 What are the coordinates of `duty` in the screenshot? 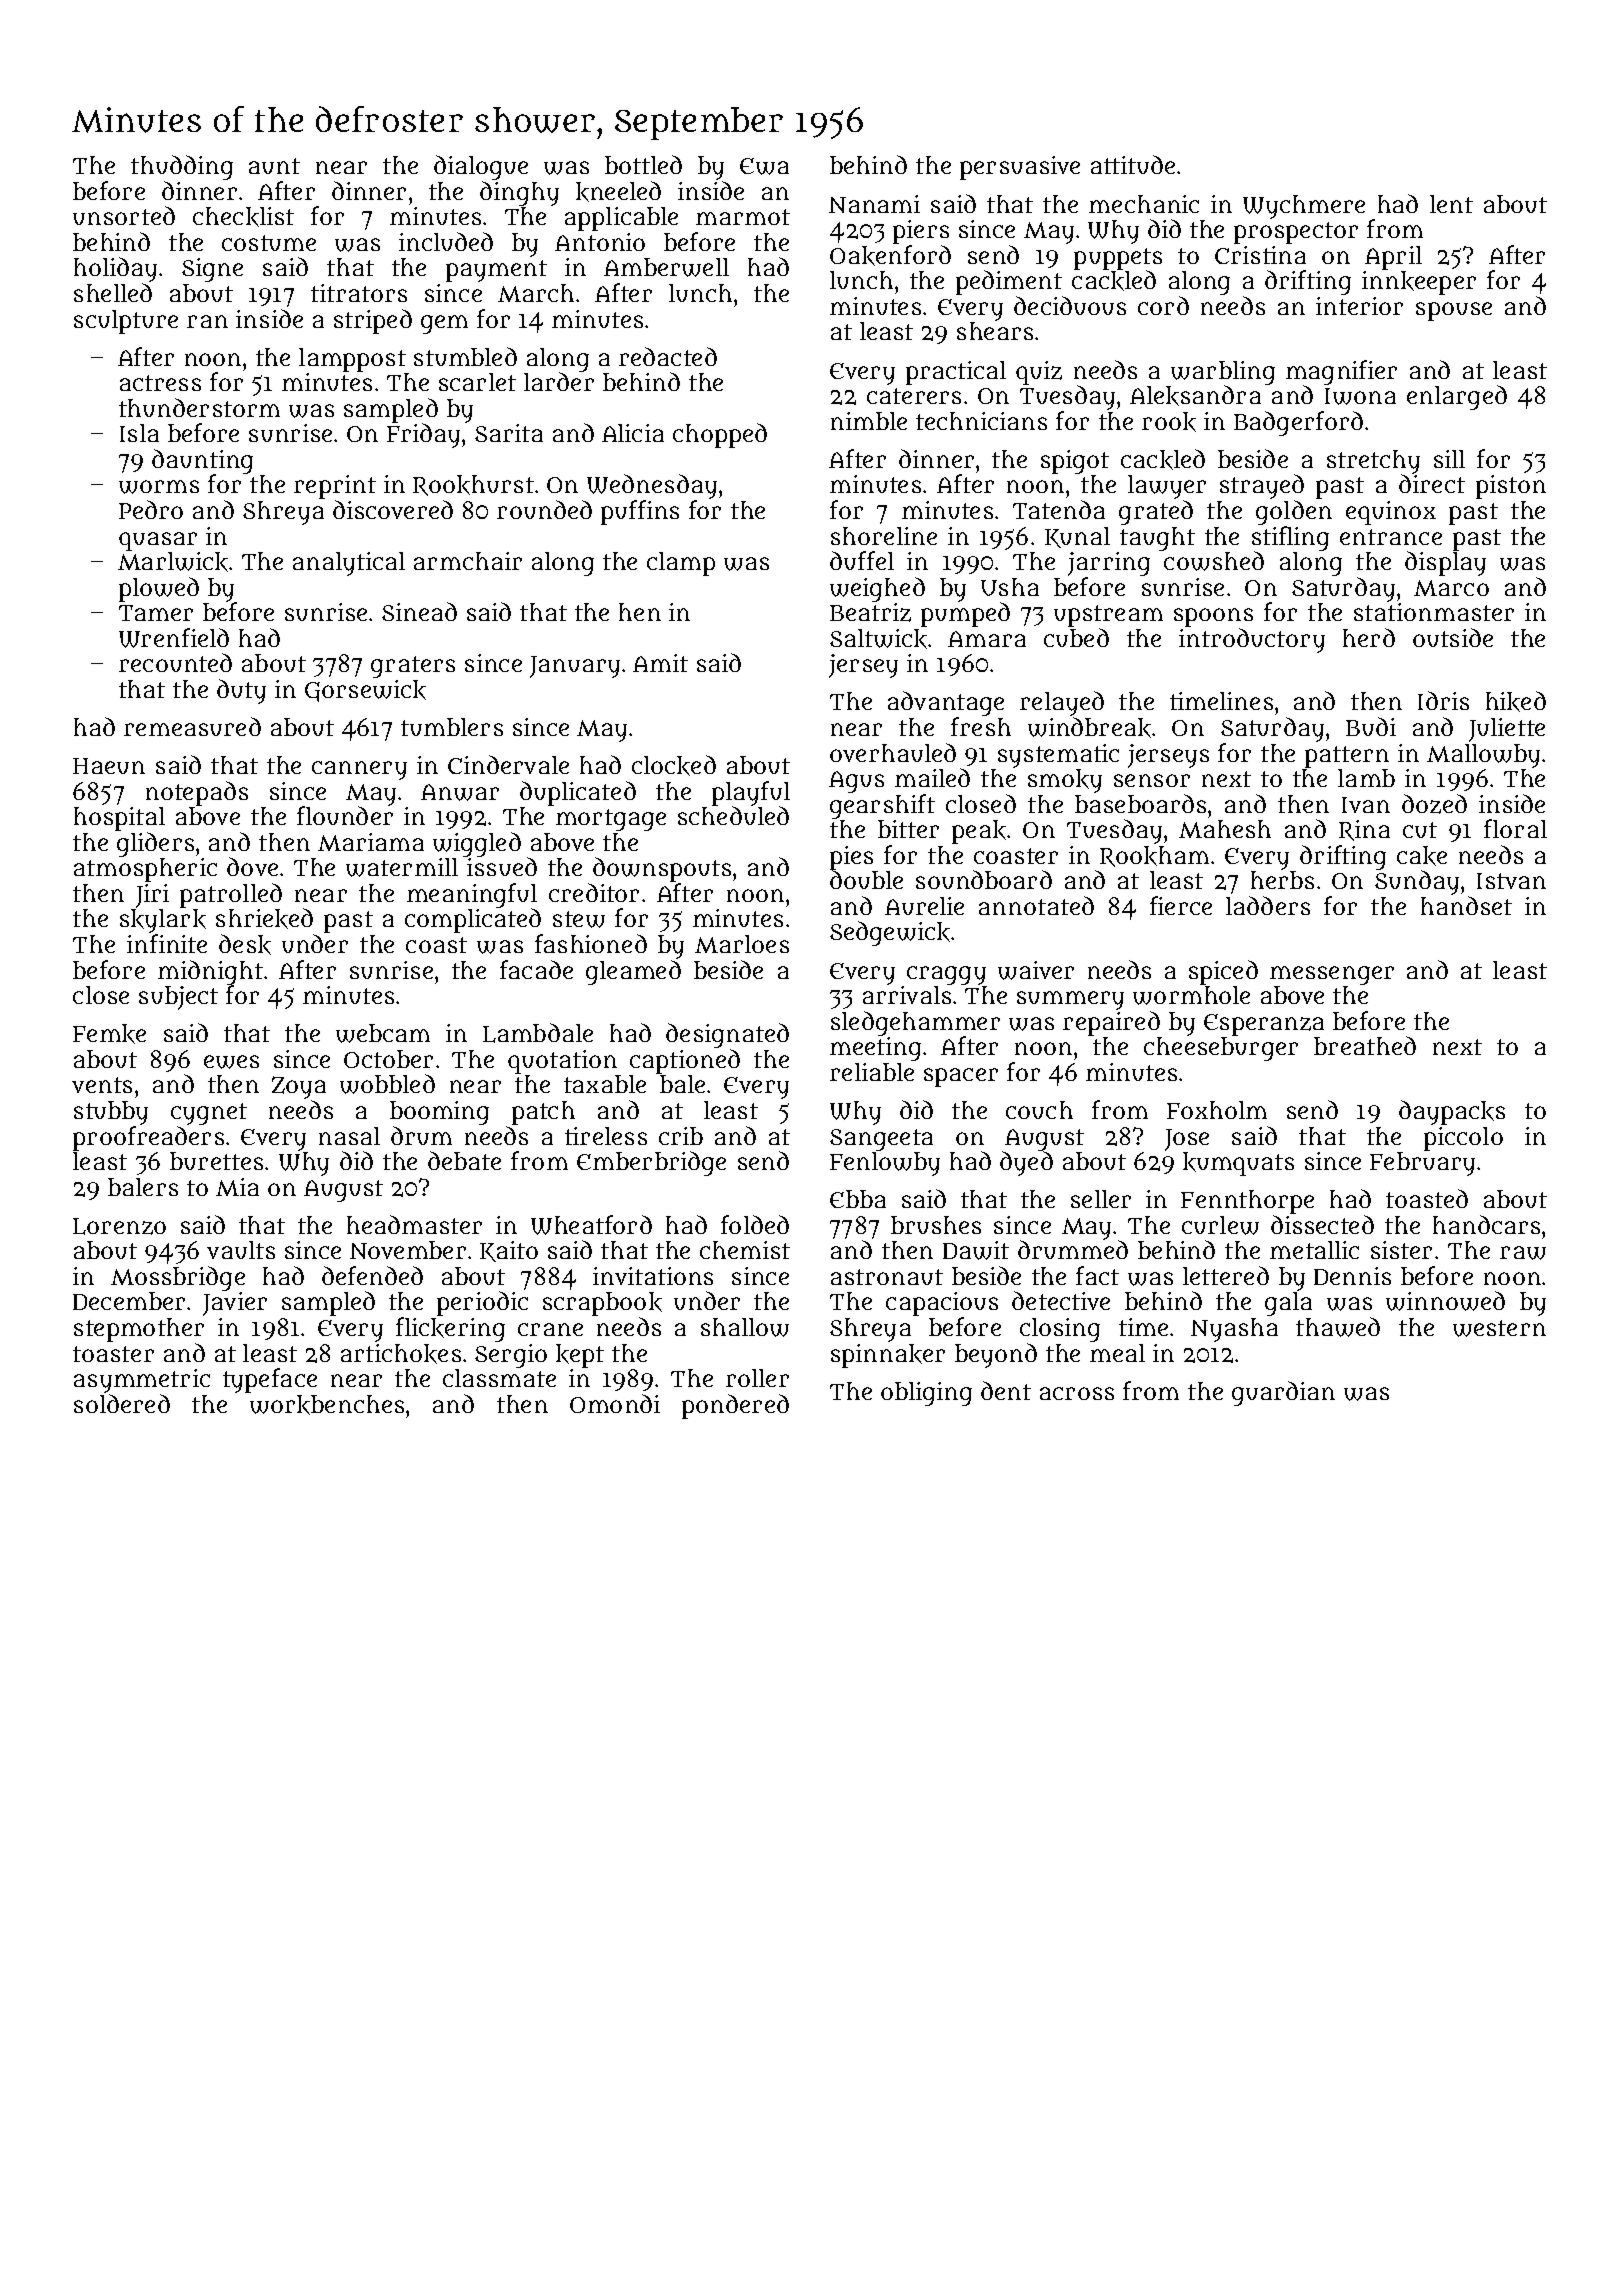 It's located at (241, 691).
